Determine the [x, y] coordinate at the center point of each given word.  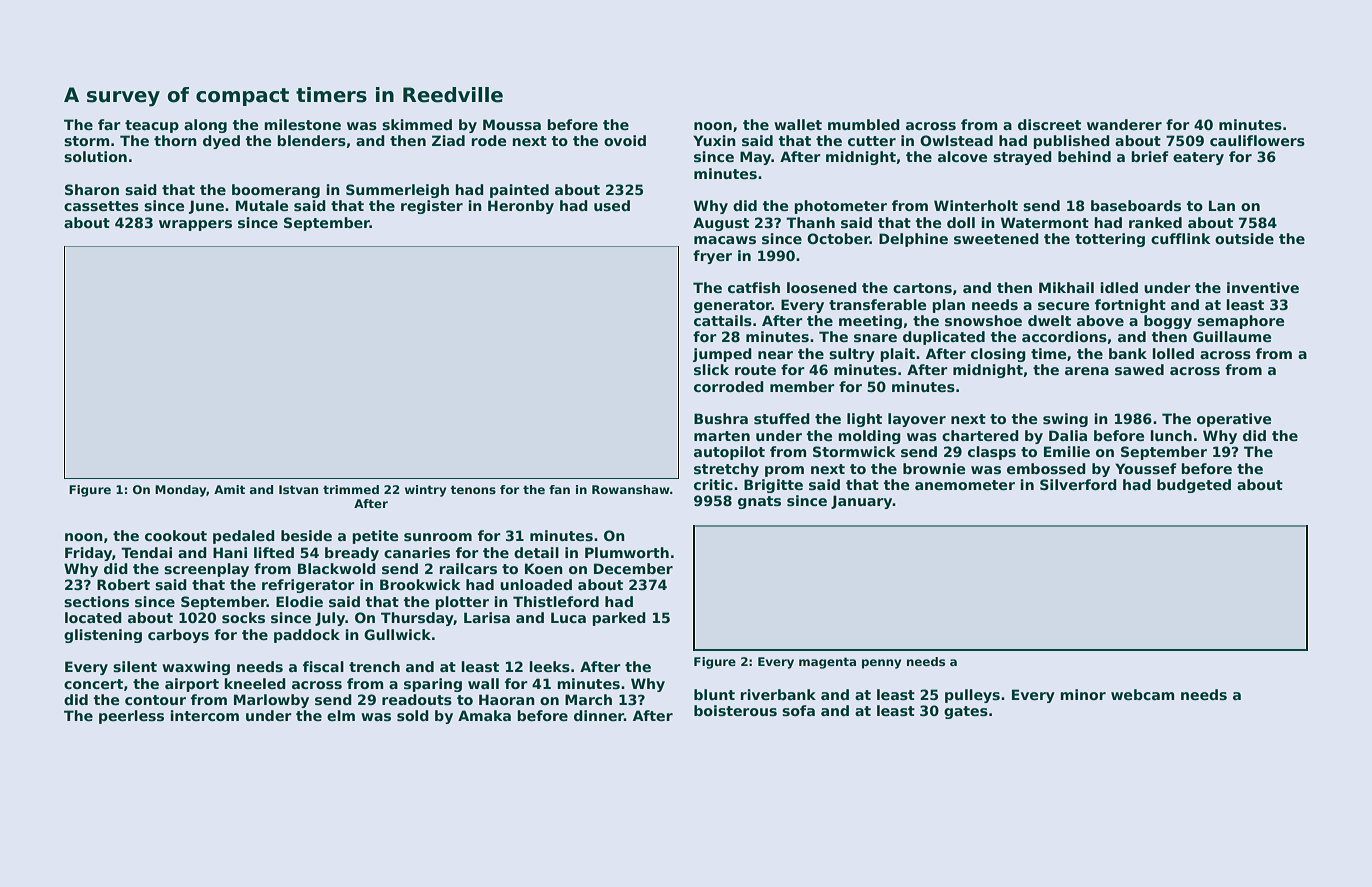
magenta [827, 663]
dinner [599, 715]
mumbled [864, 124]
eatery [1198, 158]
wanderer [1124, 124]
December [633, 568]
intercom [204, 715]
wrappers [195, 225]
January [862, 502]
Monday [181, 491]
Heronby [521, 207]
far [109, 124]
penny [881, 664]
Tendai [146, 552]
